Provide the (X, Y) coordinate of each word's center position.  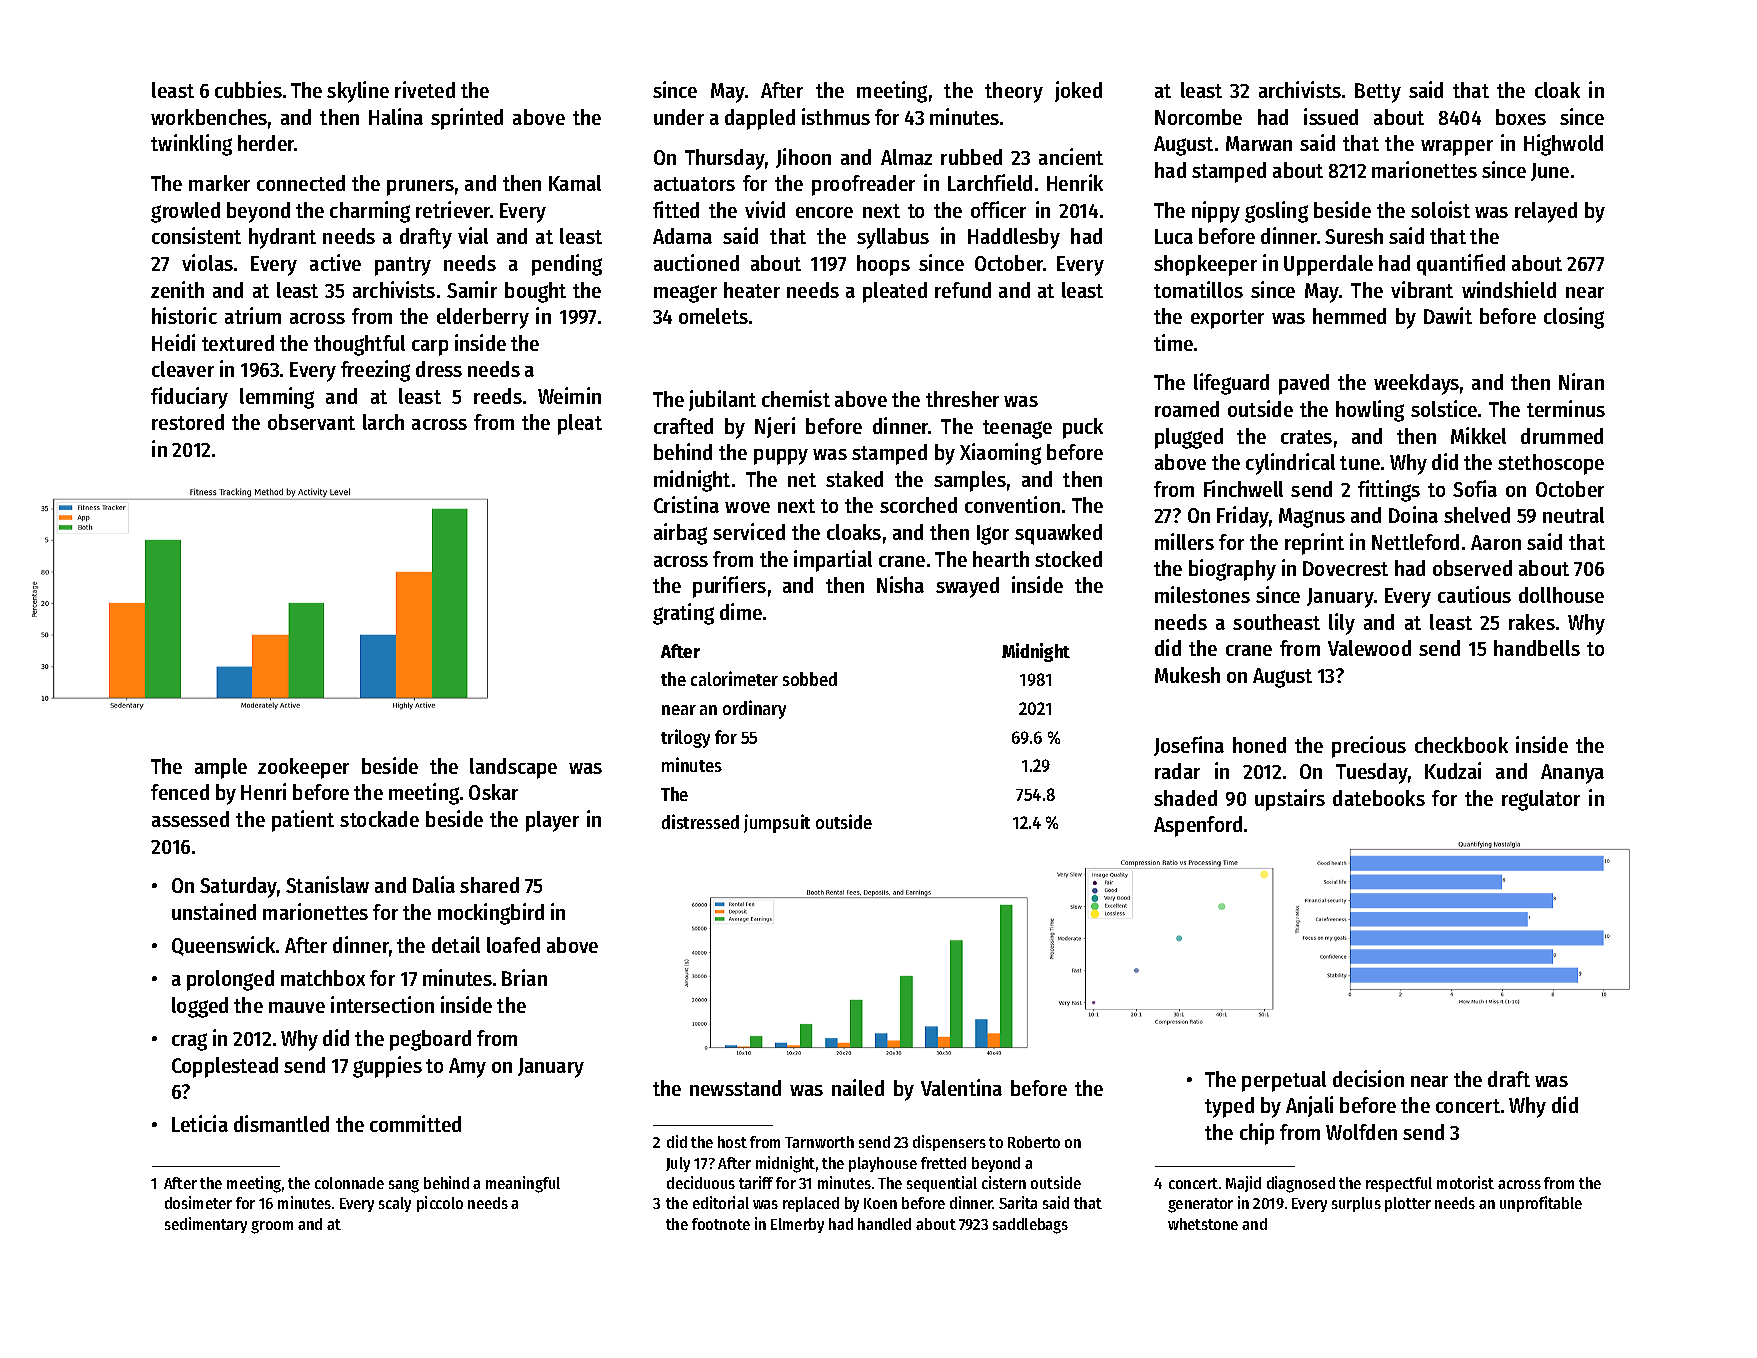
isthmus (836, 116)
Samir (472, 289)
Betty (1378, 93)
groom (272, 1227)
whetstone (1203, 1224)
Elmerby (797, 1225)
